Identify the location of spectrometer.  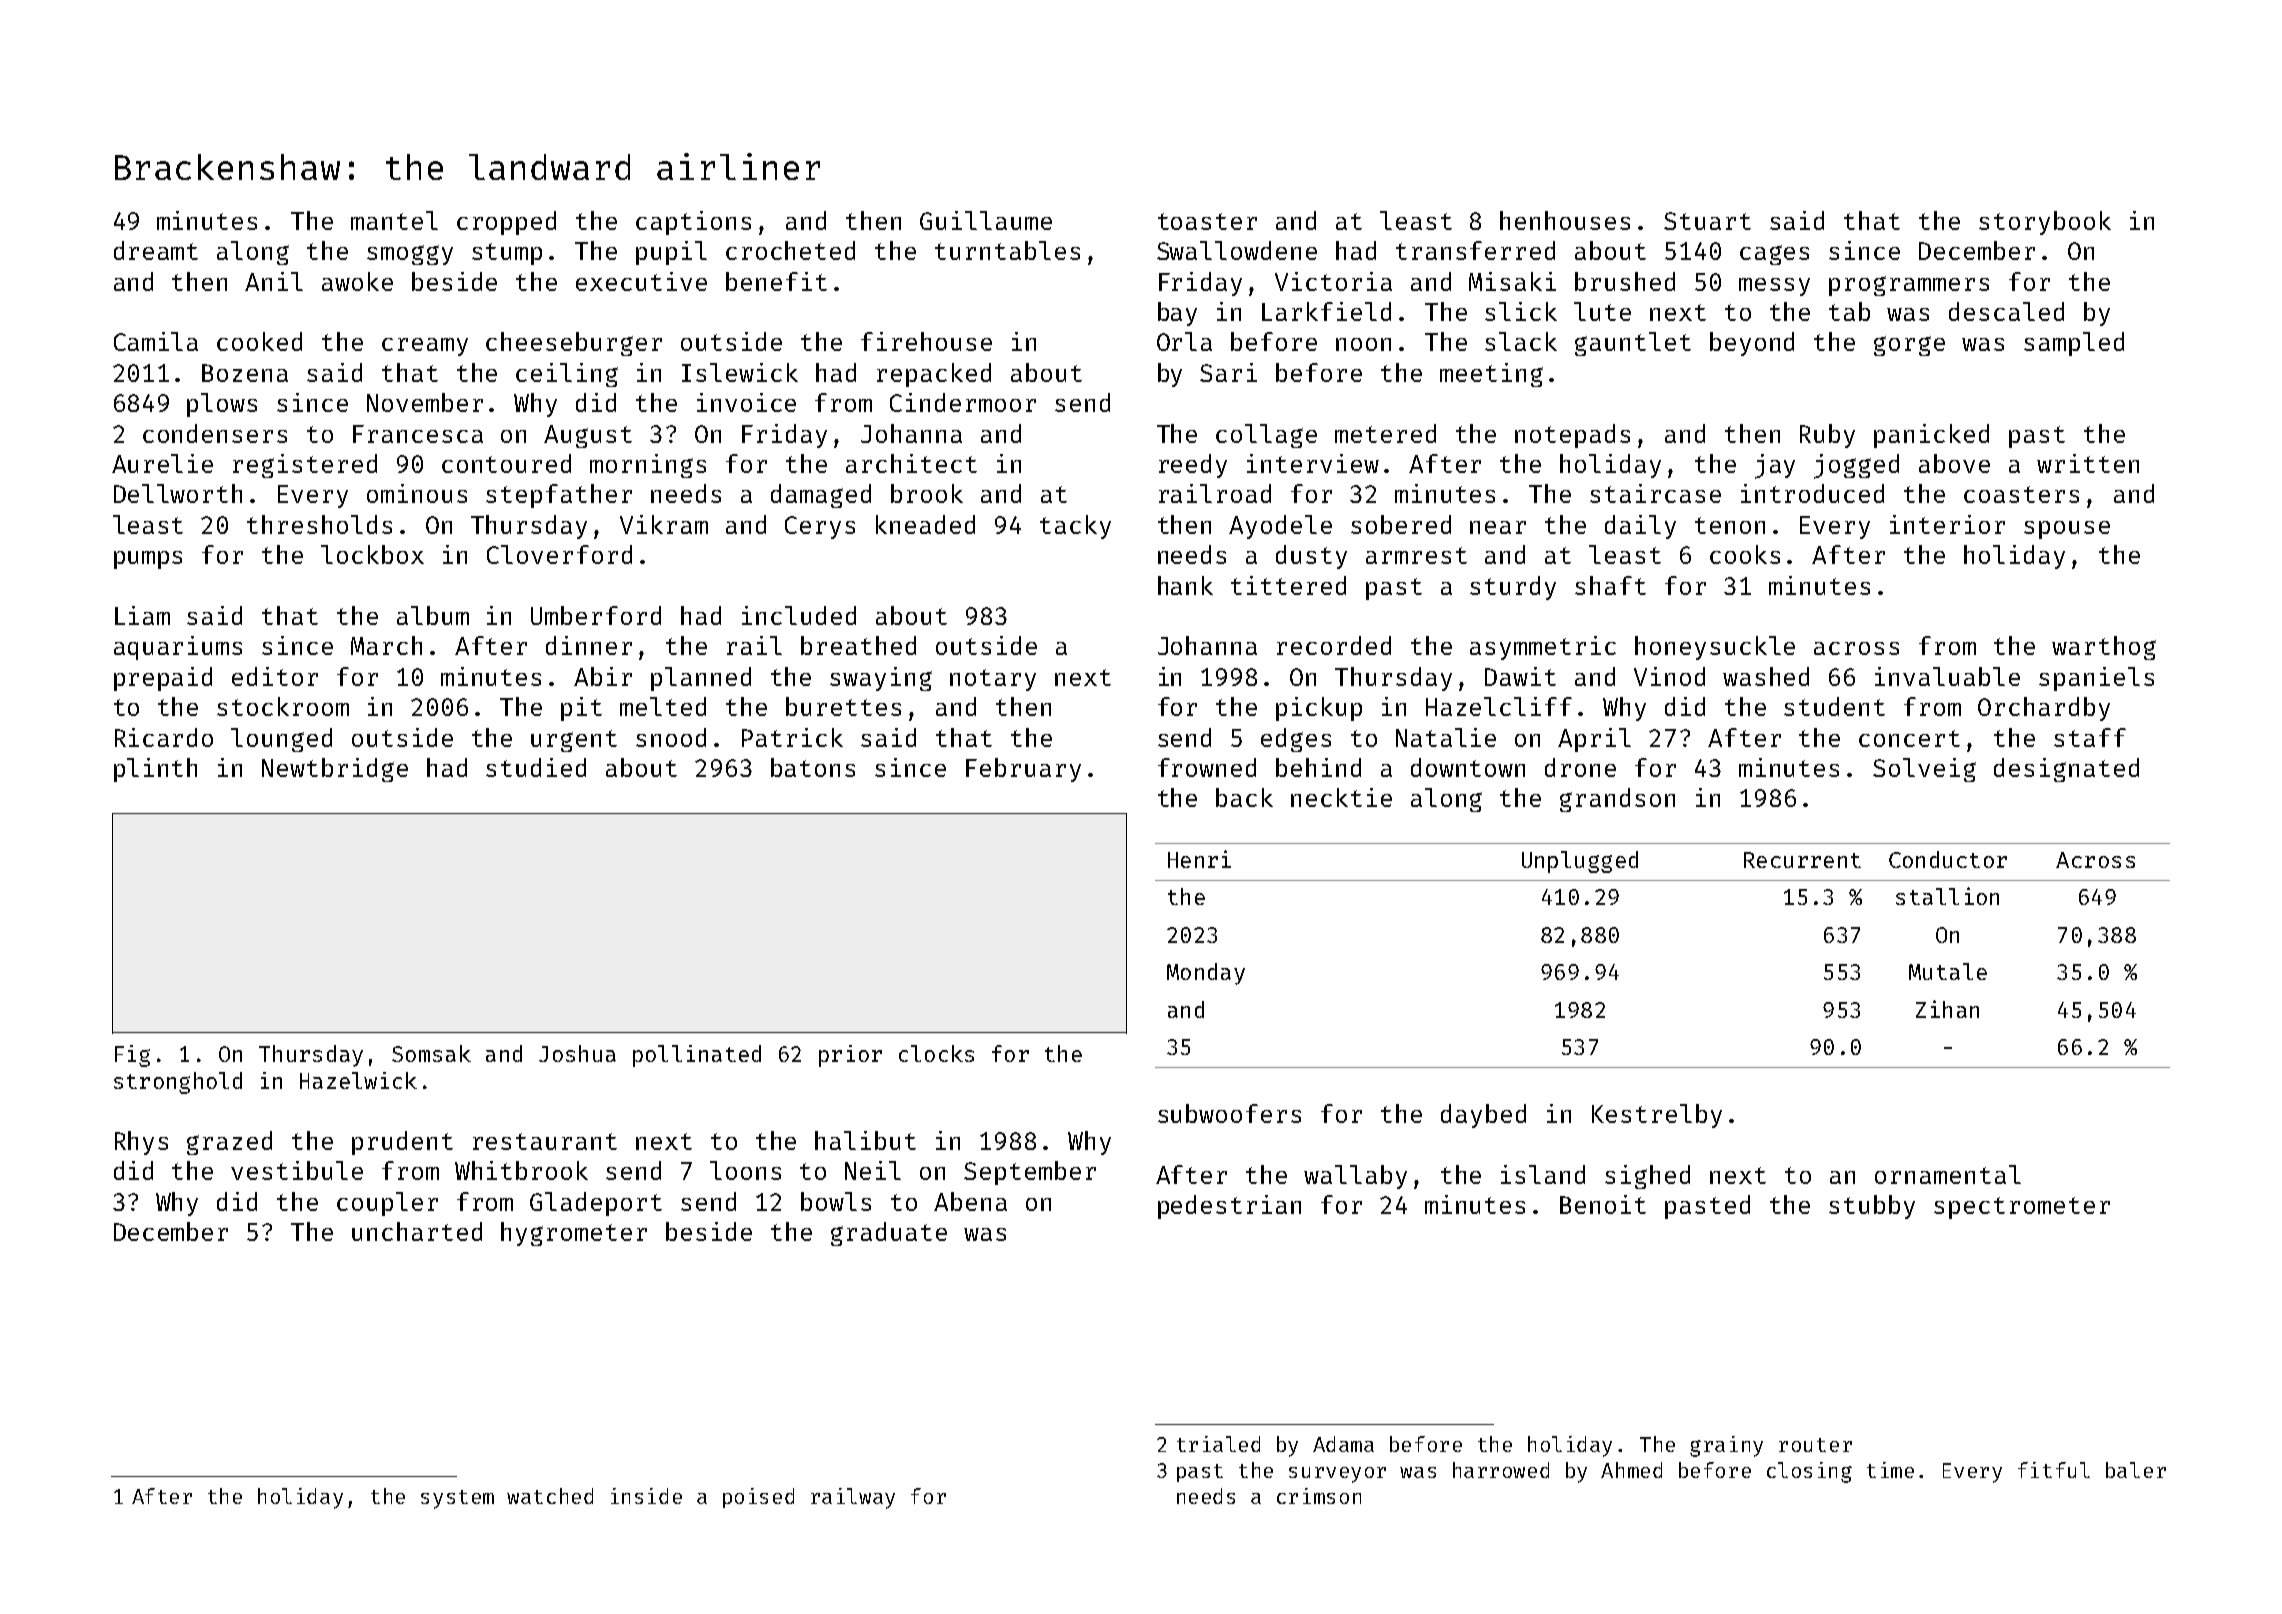
(2022, 1208).
